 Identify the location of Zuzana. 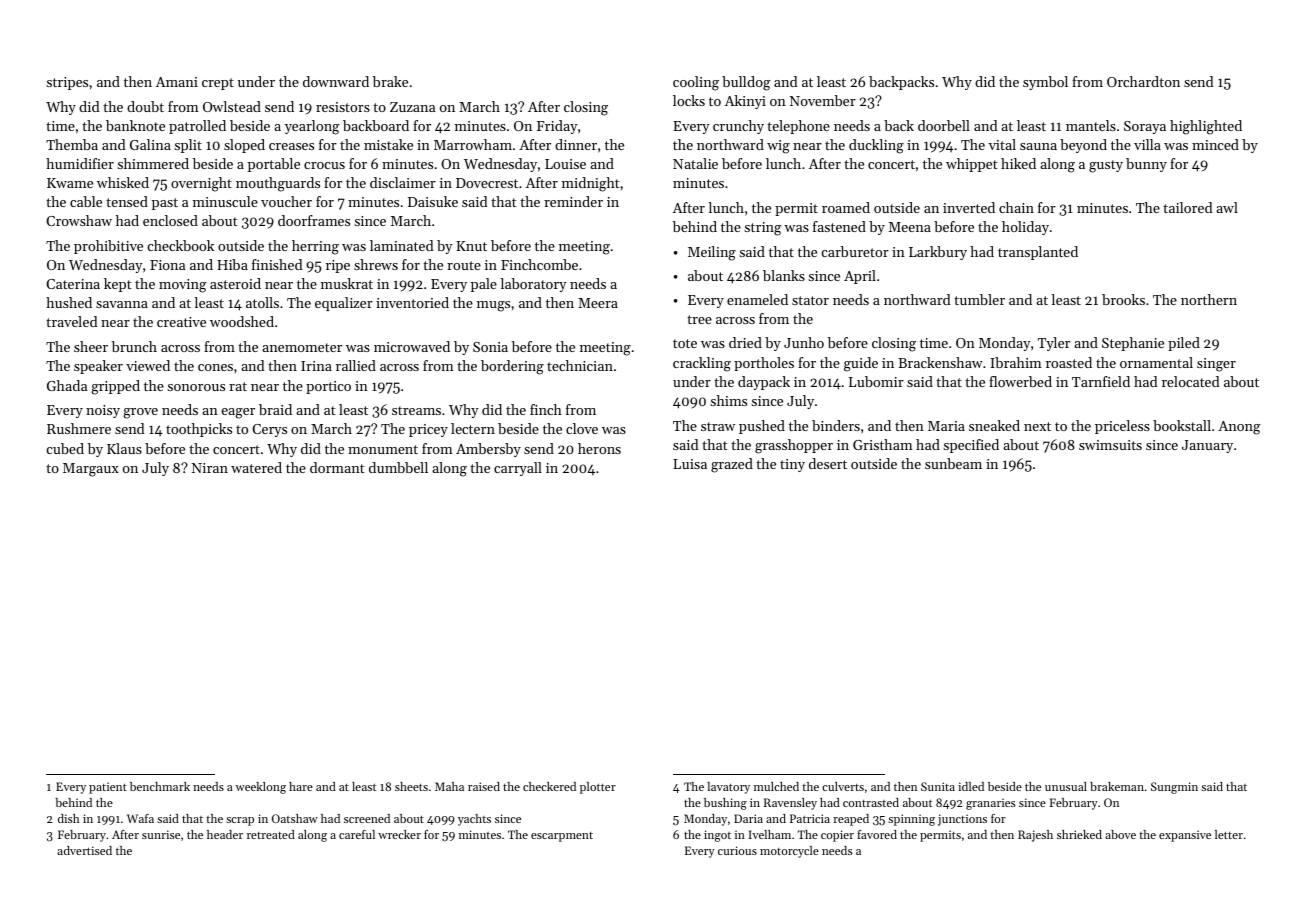
(412, 107).
